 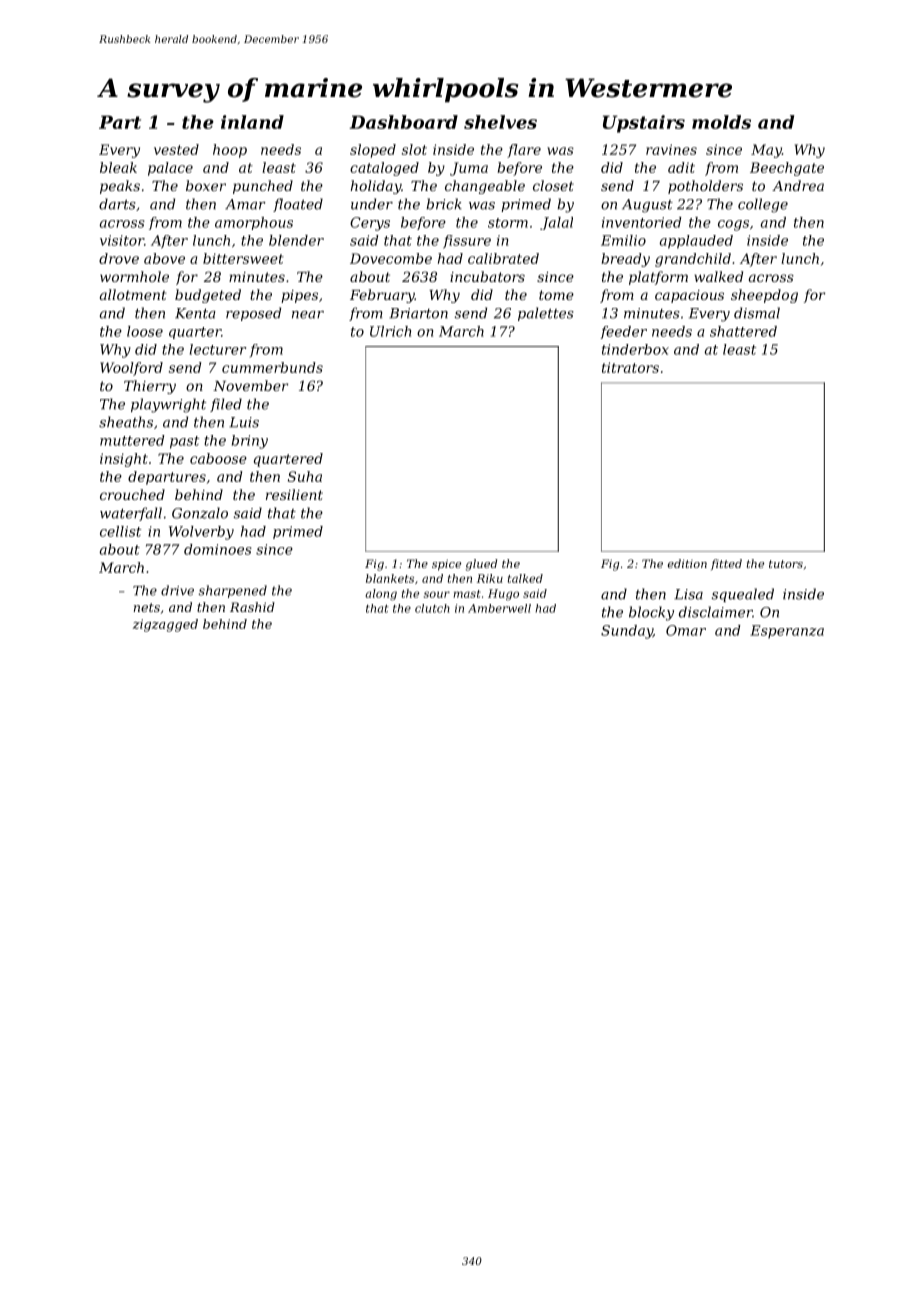 What do you see at coordinates (252, 122) in the document?
I see `inland` at bounding box center [252, 122].
